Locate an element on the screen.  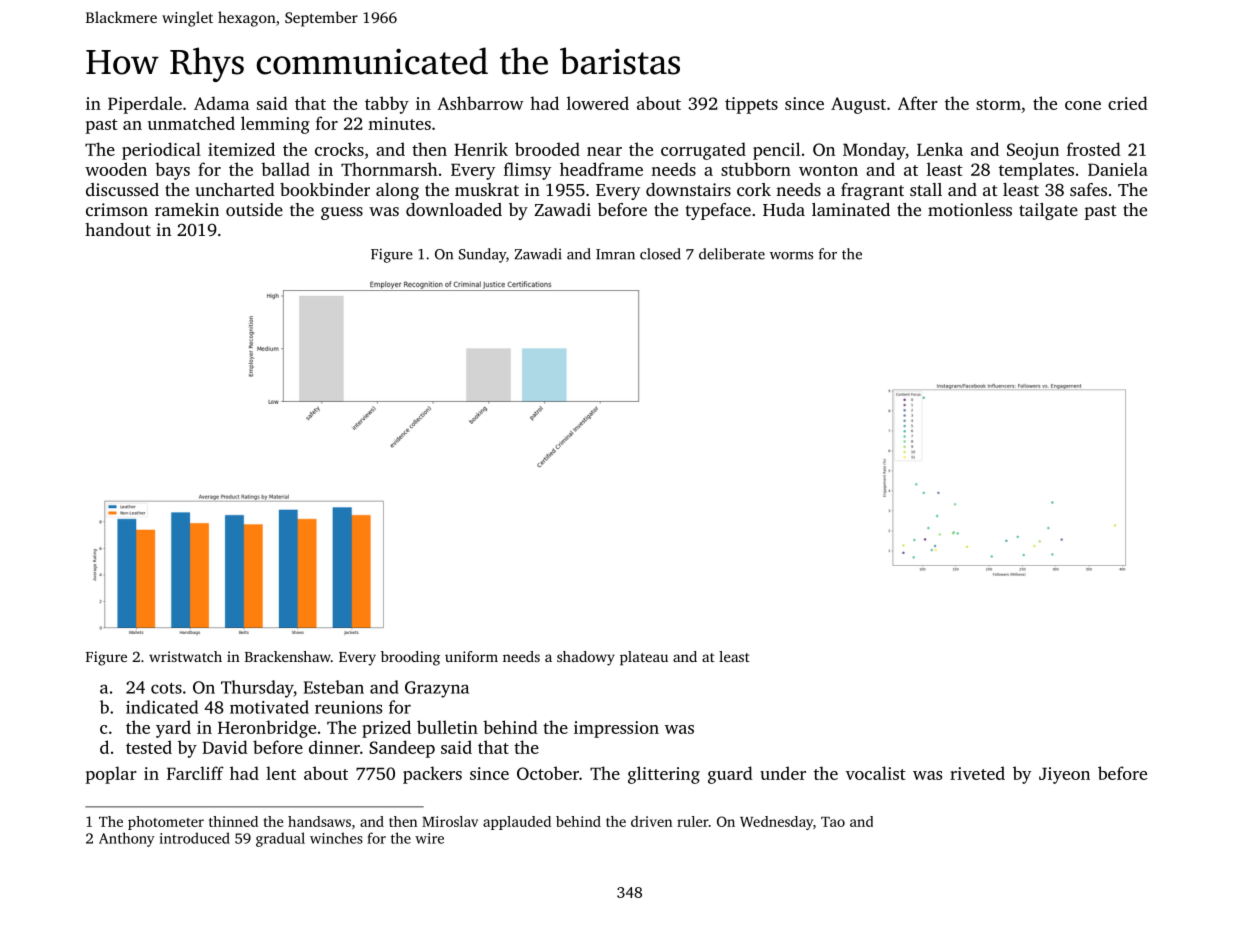
worms is located at coordinates (791, 256).
